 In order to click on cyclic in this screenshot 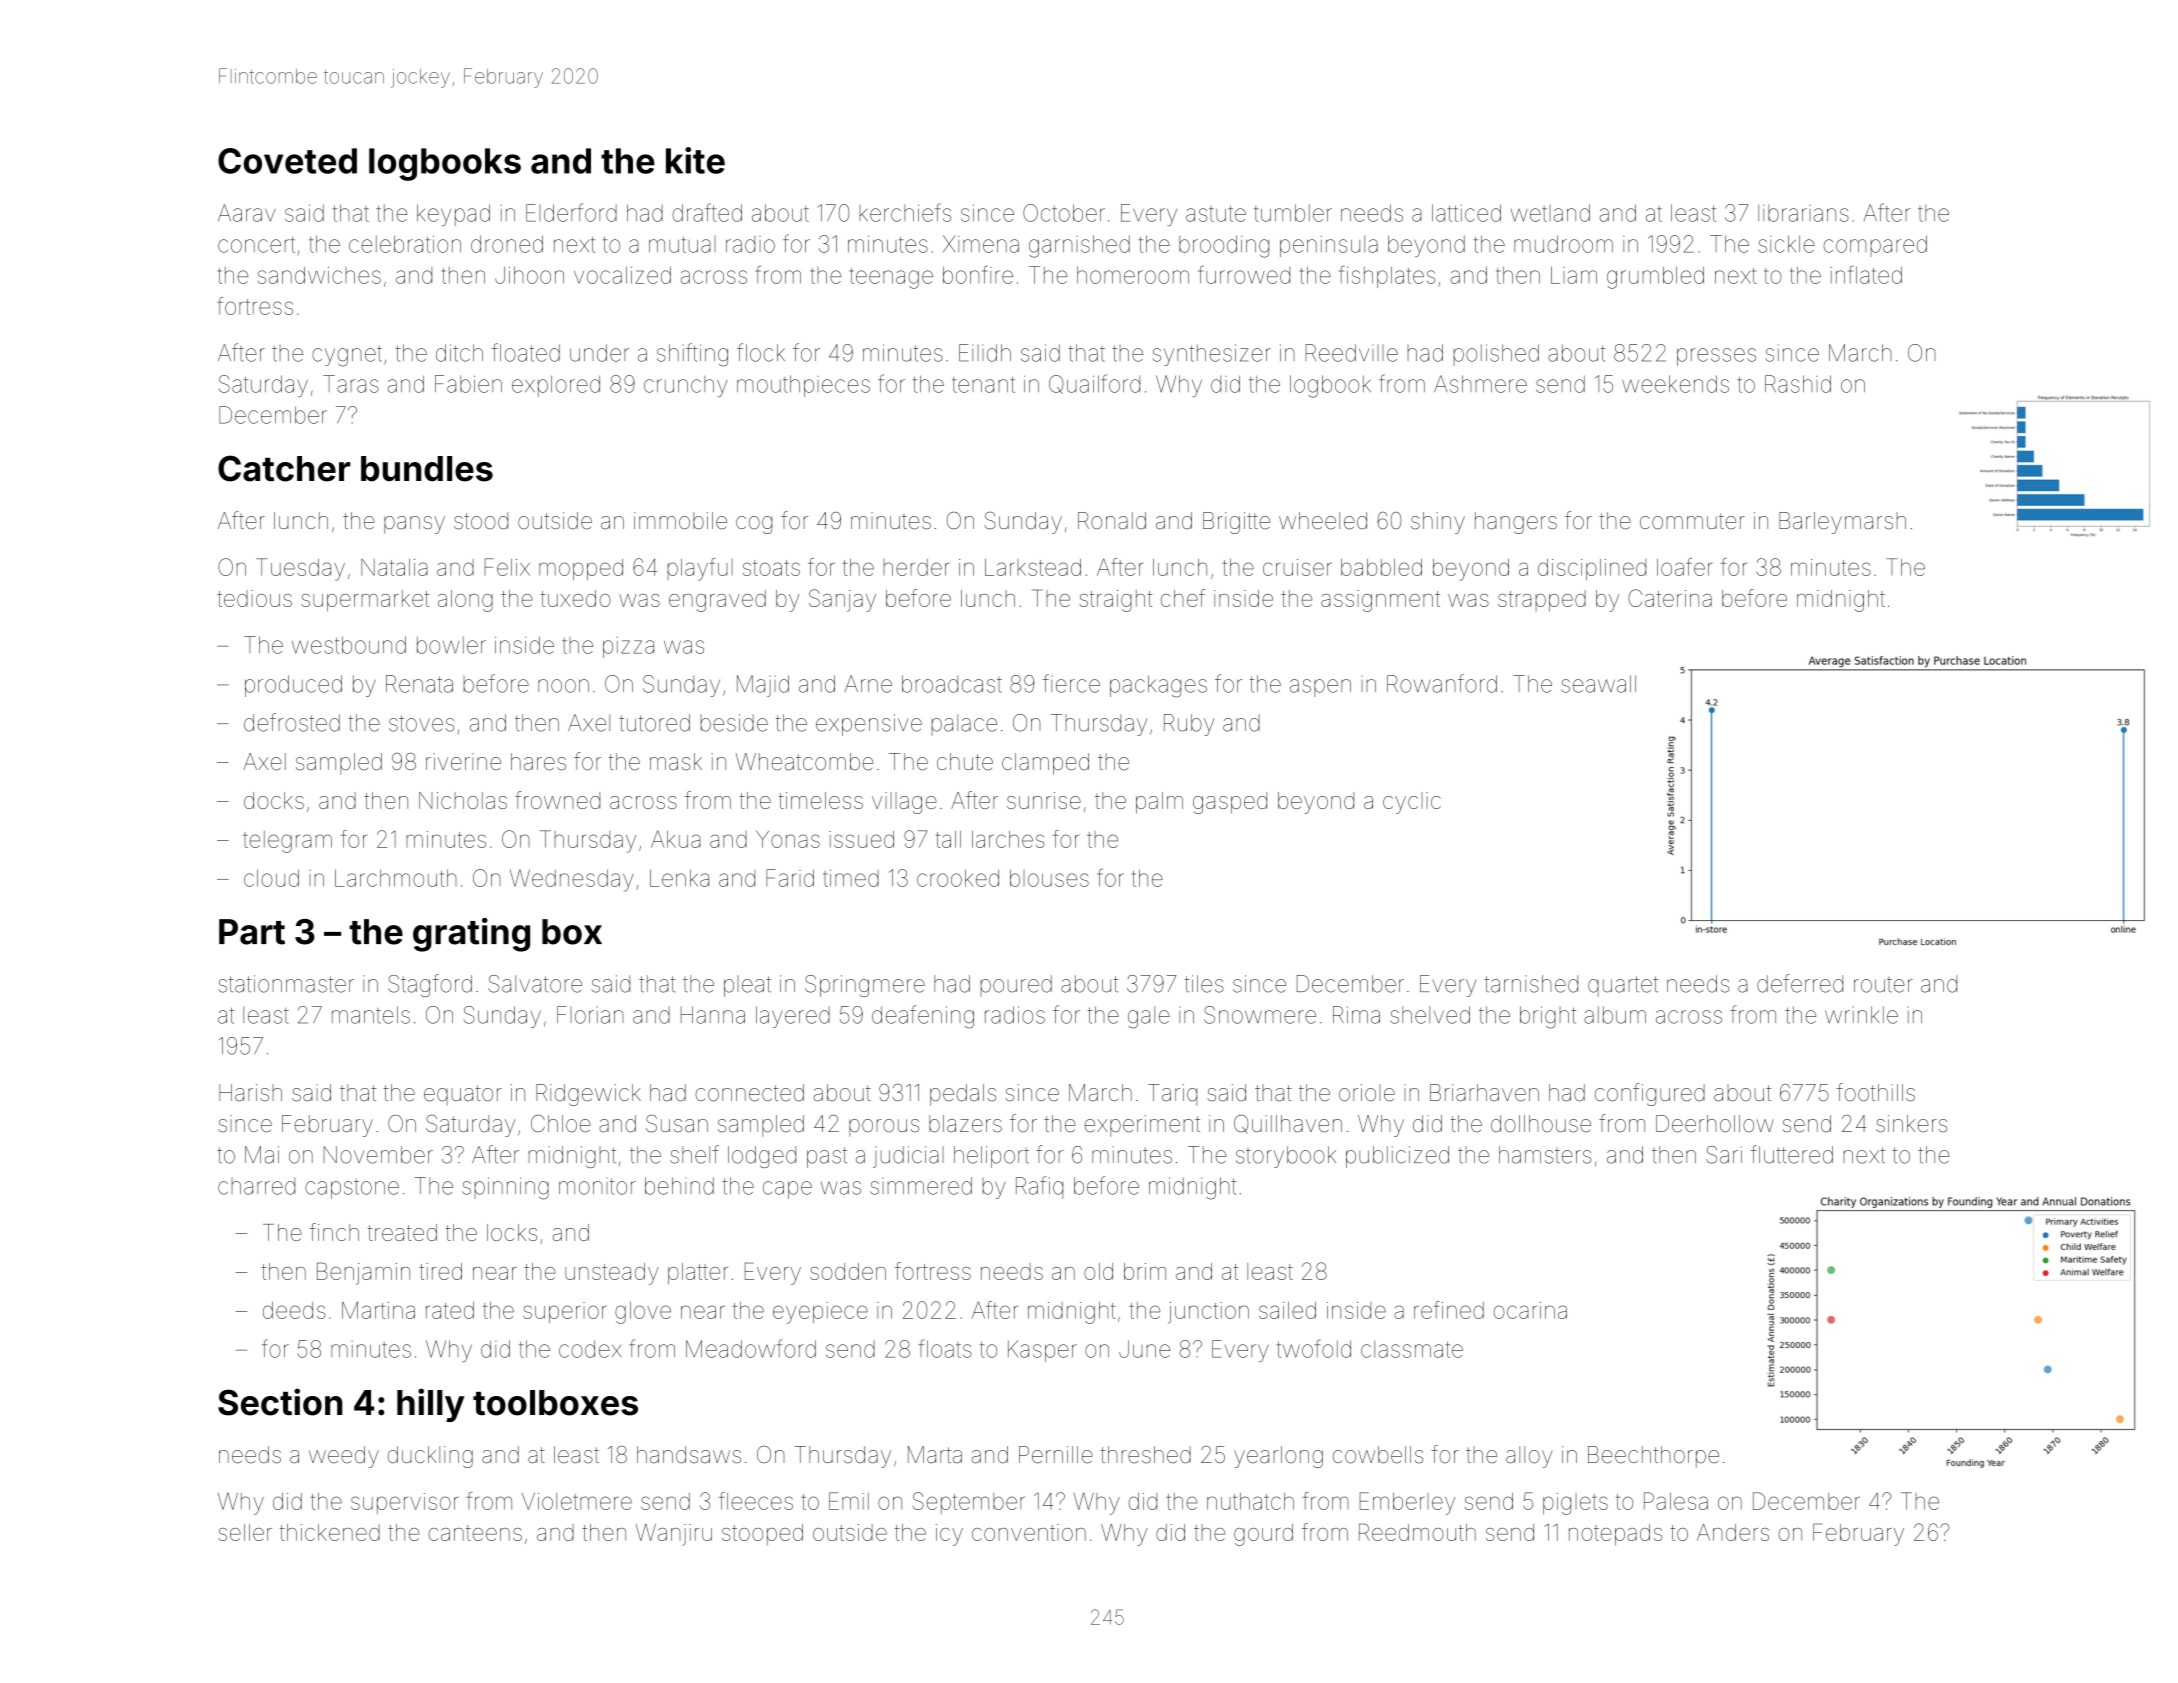, I will do `click(1412, 803)`.
